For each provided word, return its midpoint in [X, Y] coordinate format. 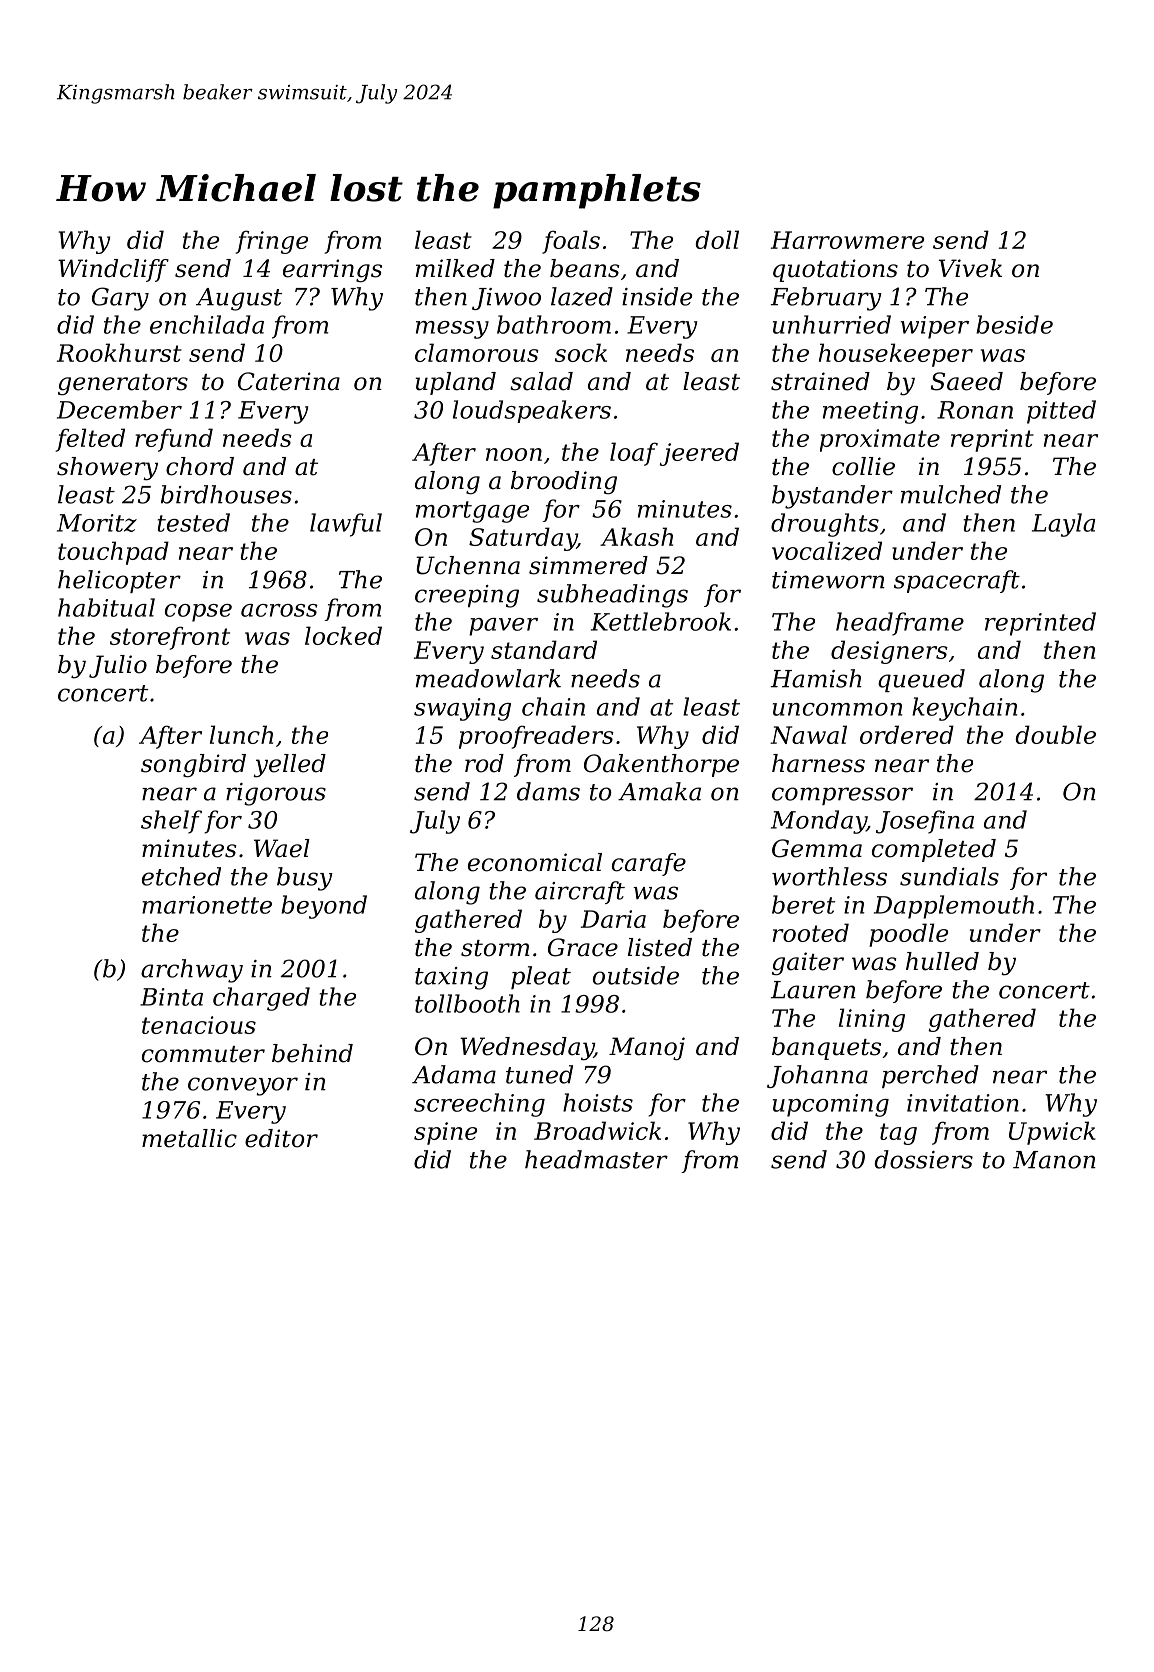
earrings [332, 271]
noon [514, 454]
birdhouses [226, 494]
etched [181, 876]
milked [455, 268]
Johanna [817, 1076]
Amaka [659, 791]
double [1055, 734]
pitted [1061, 412]
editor [281, 1138]
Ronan [975, 410]
